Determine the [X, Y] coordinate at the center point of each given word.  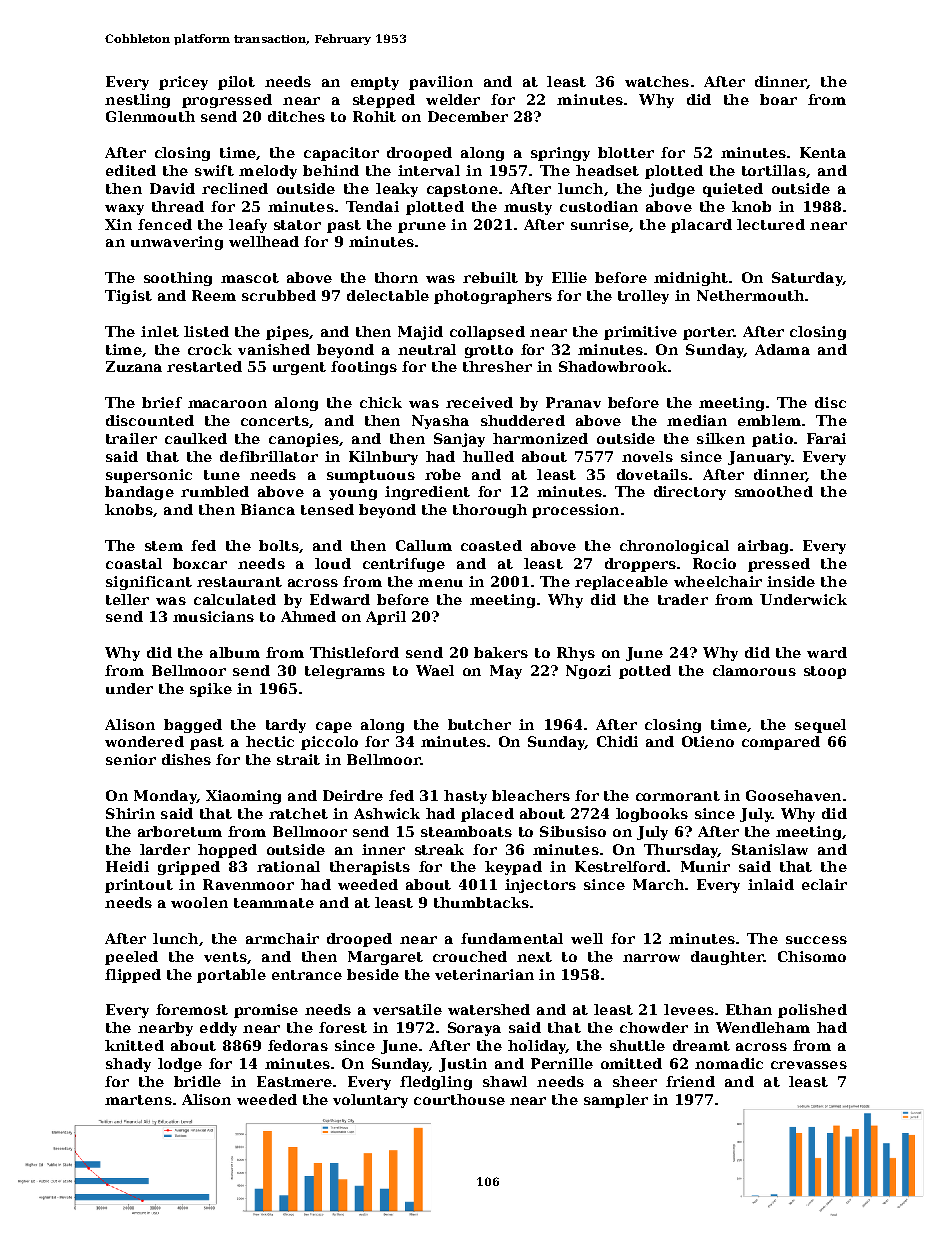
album [235, 652]
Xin [118, 224]
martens [138, 1100]
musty [528, 208]
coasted [491, 545]
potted [645, 672]
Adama [782, 349]
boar [778, 99]
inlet [160, 331]
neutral [427, 349]
